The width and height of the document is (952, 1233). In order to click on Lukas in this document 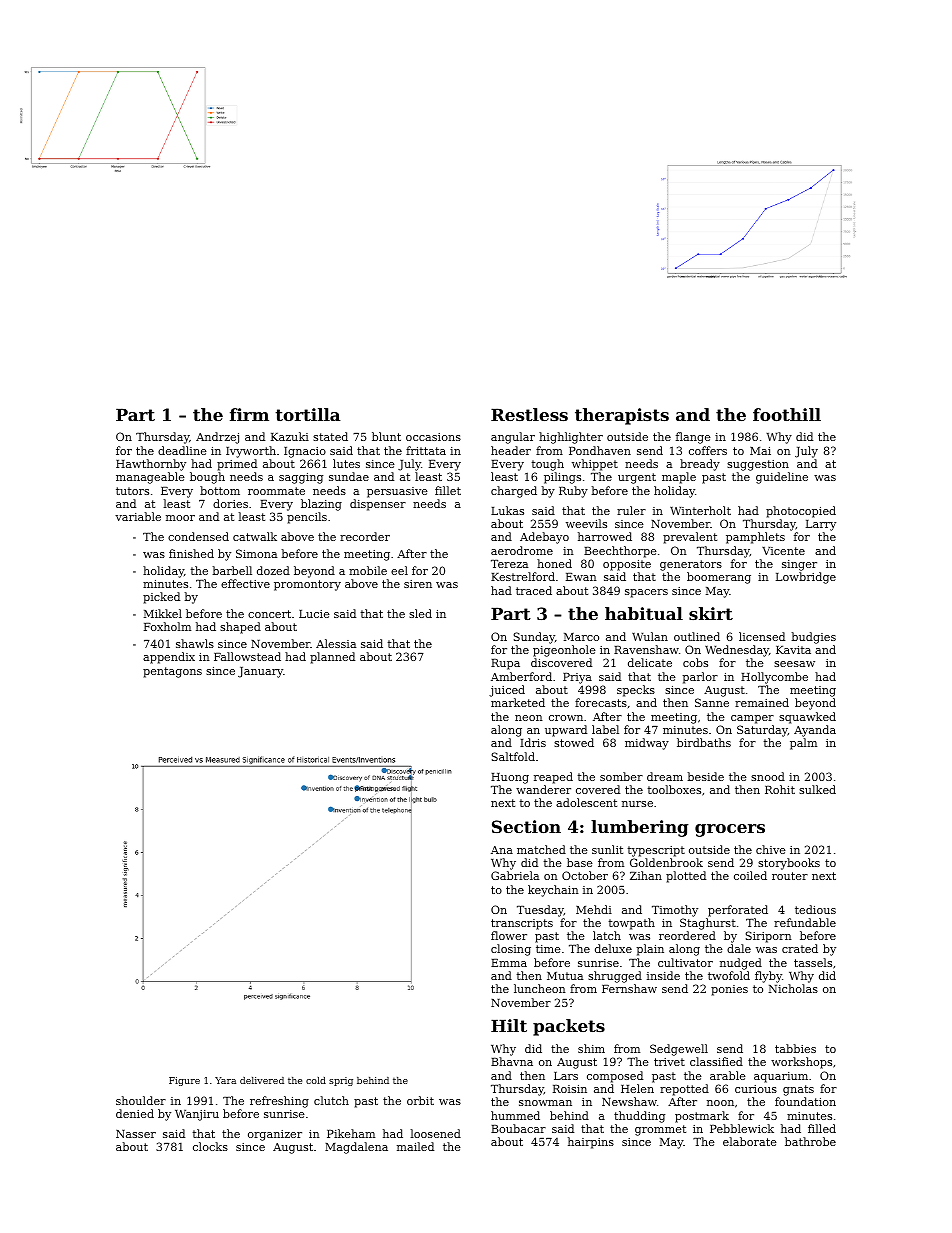, I will do `click(507, 510)`.
